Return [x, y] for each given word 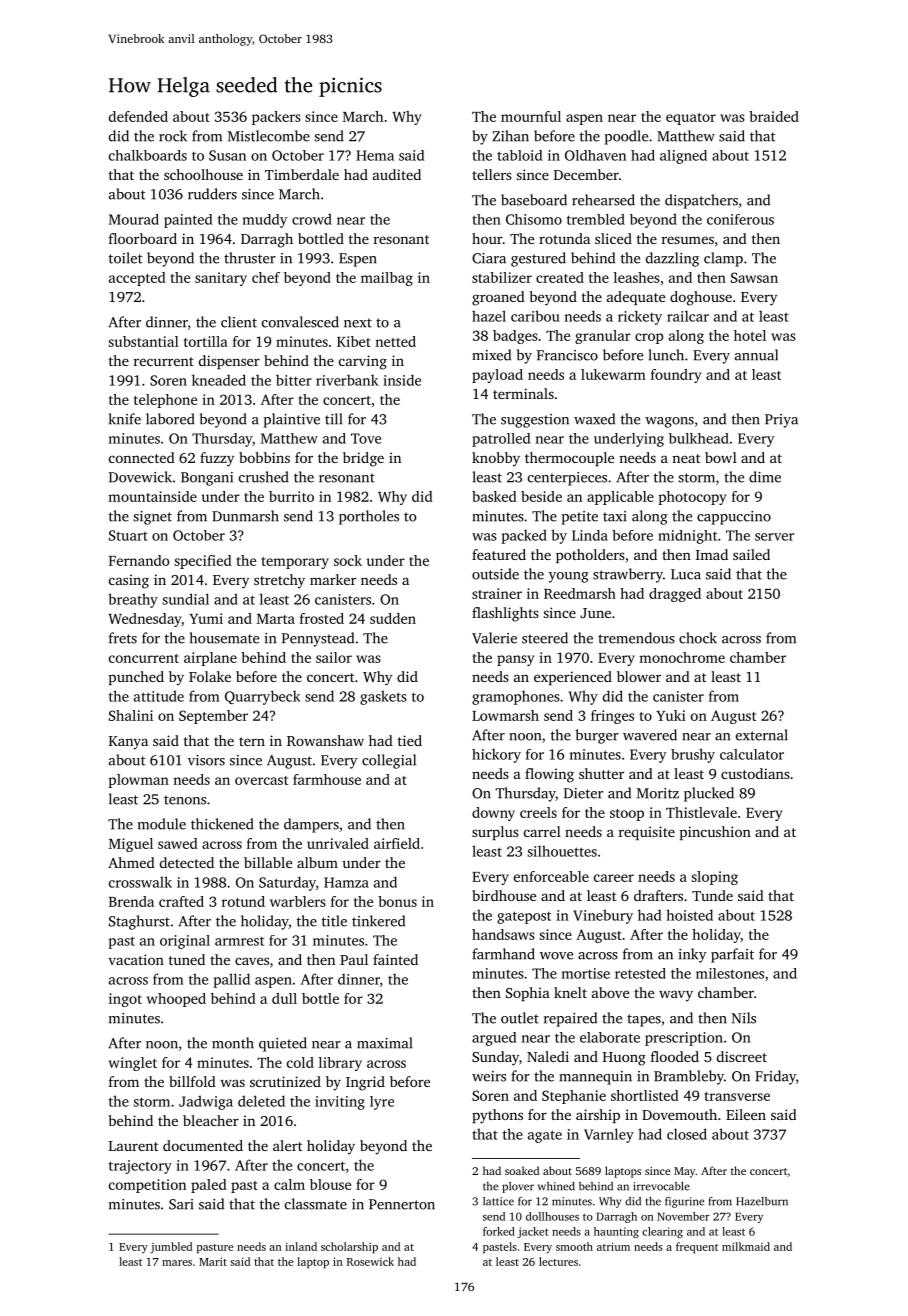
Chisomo [534, 219]
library [340, 1064]
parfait [732, 955]
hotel [750, 335]
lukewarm [613, 374]
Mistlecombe [269, 136]
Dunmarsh [245, 516]
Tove [366, 438]
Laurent [134, 1146]
